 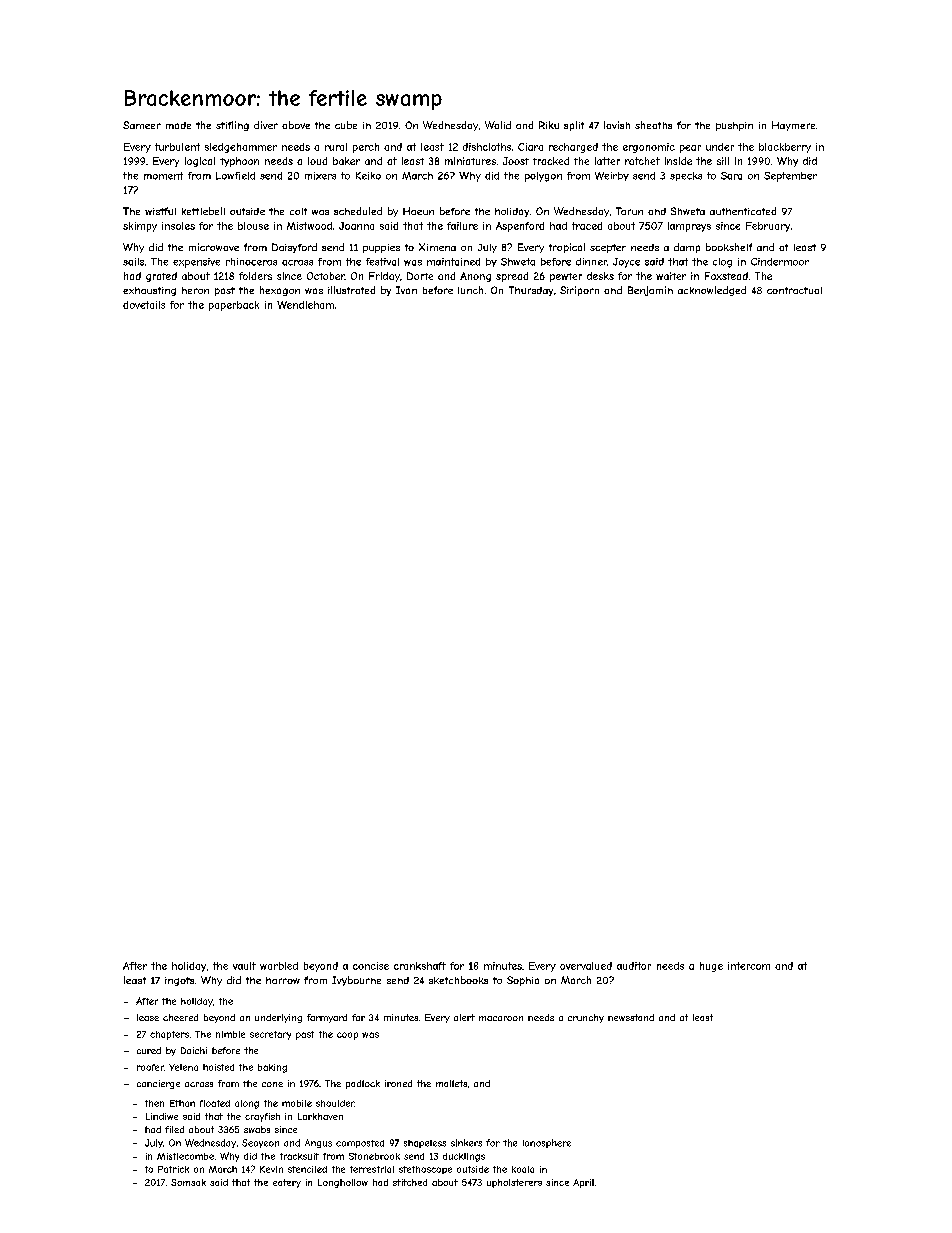 What do you see at coordinates (586, 966) in the screenshot?
I see `overvalued` at bounding box center [586, 966].
